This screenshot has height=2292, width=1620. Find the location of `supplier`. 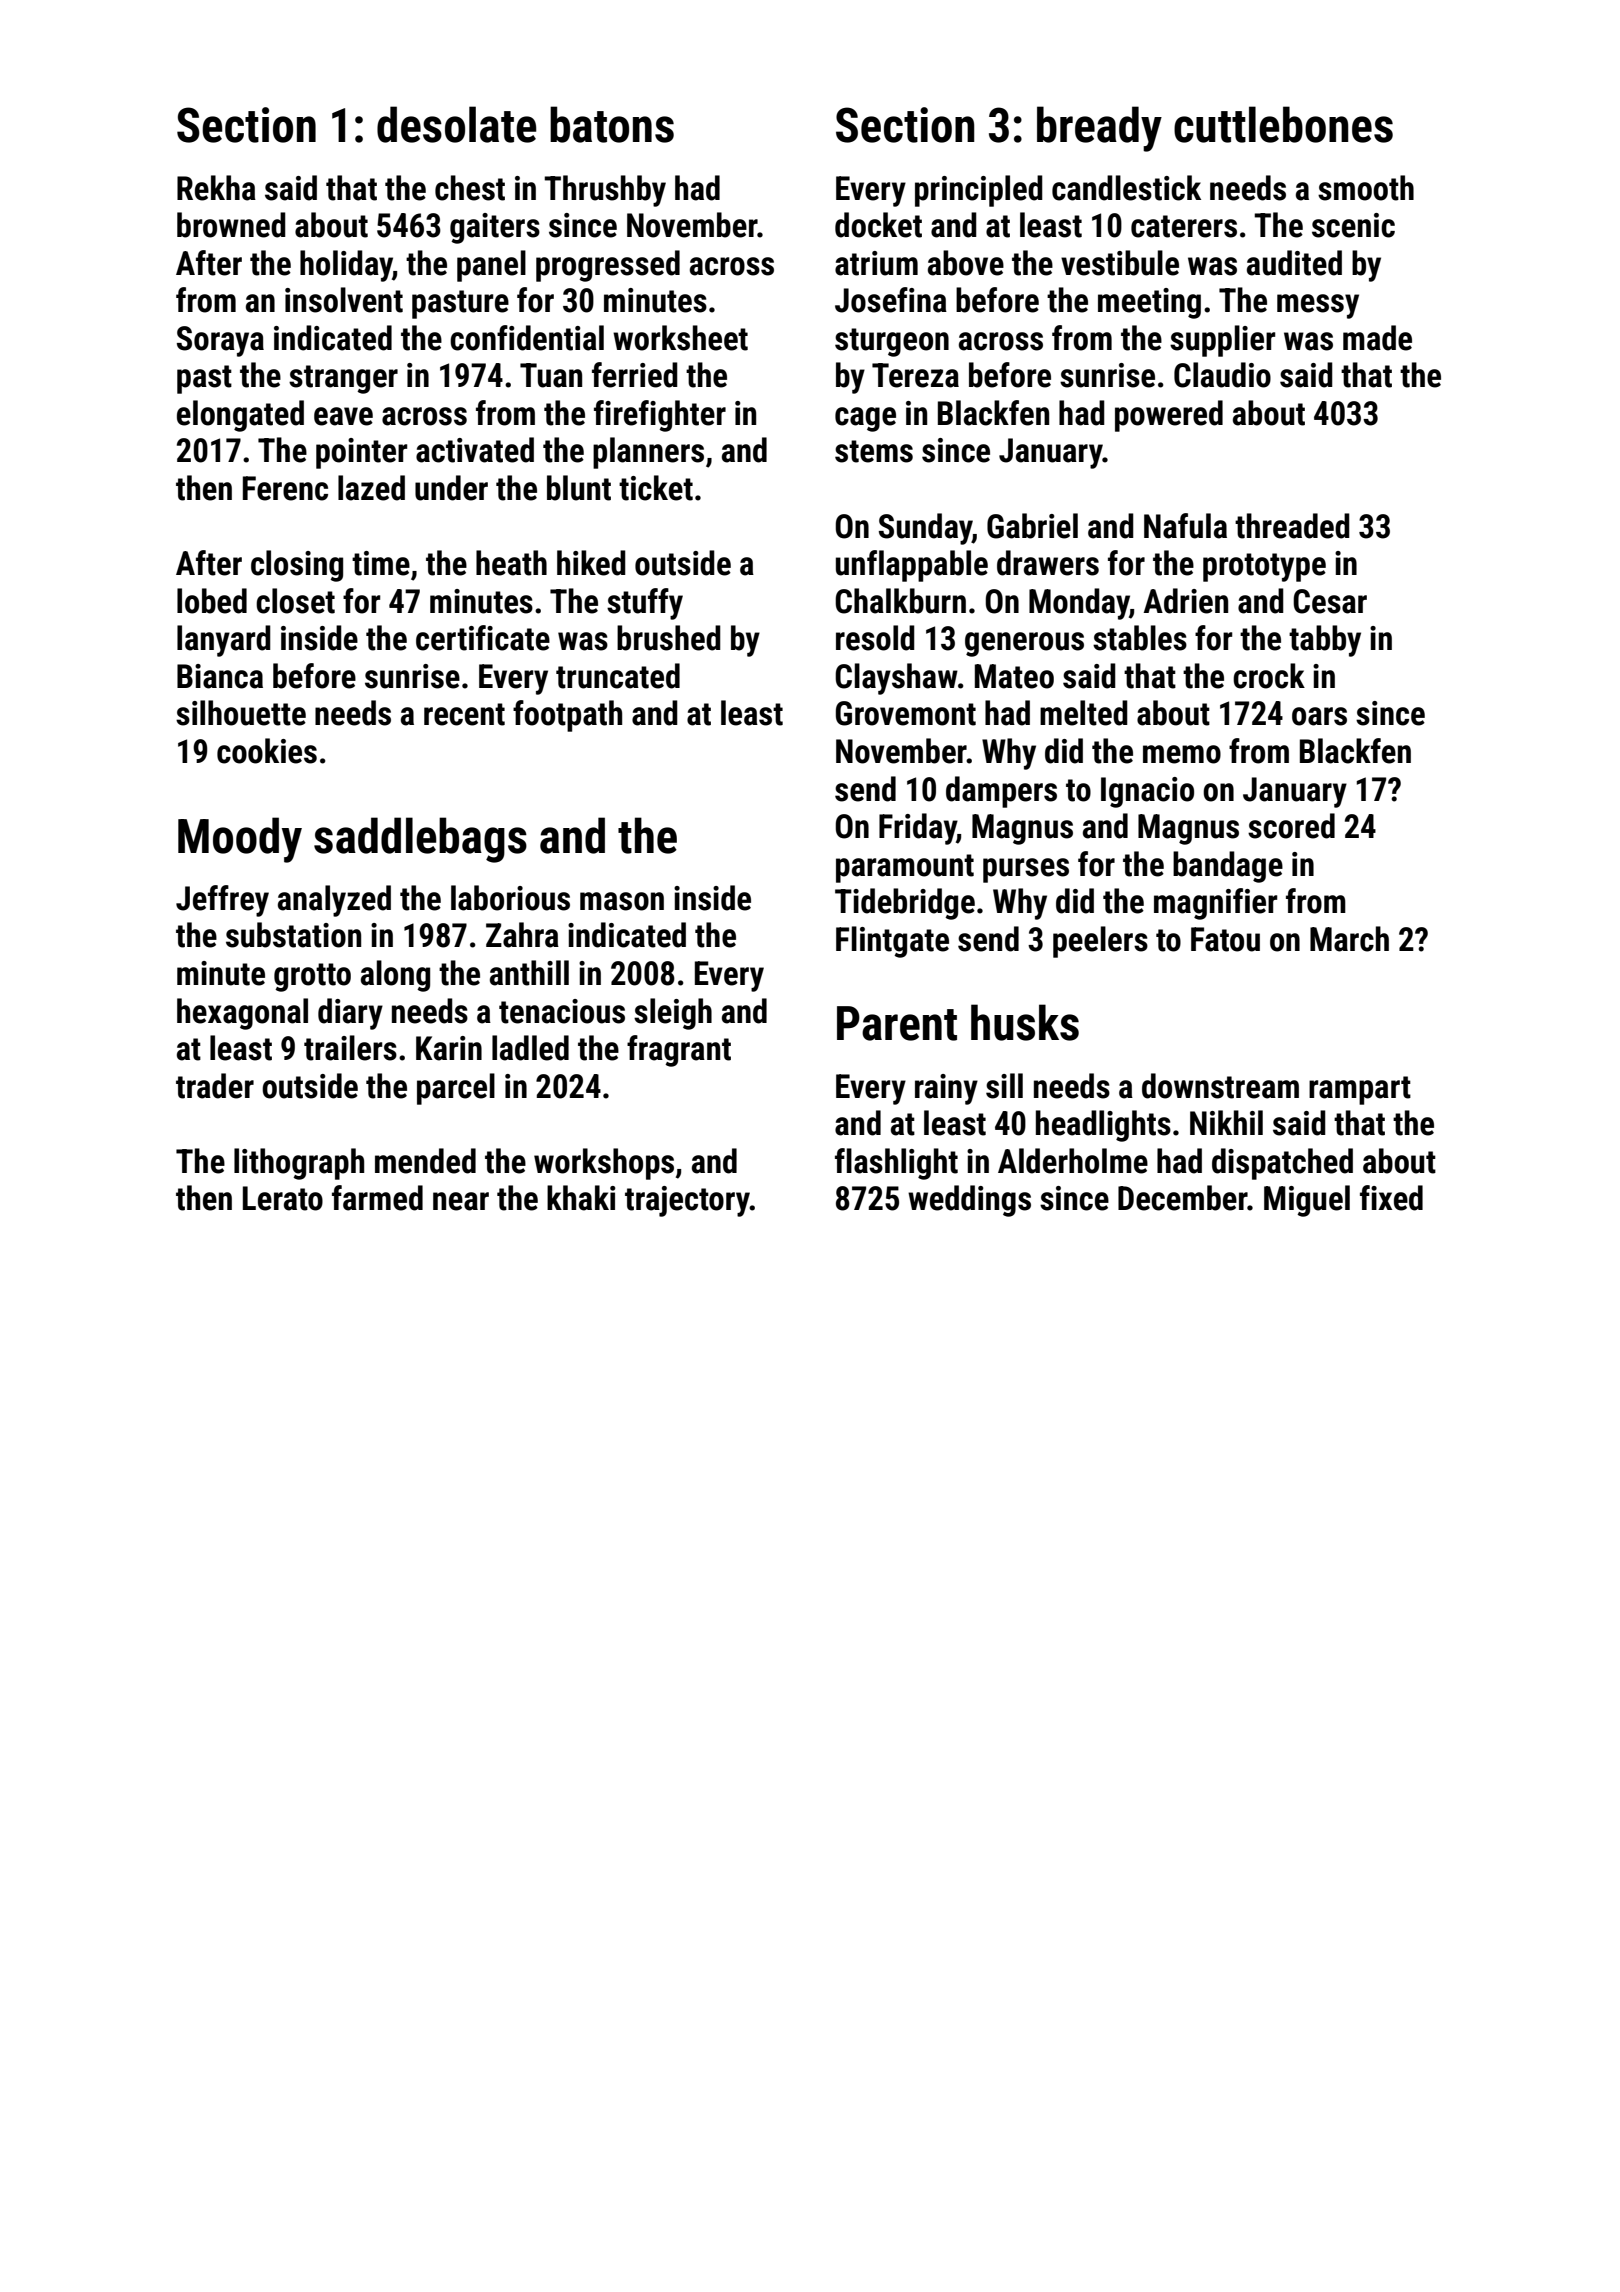

supplier is located at coordinates (1223, 341).
